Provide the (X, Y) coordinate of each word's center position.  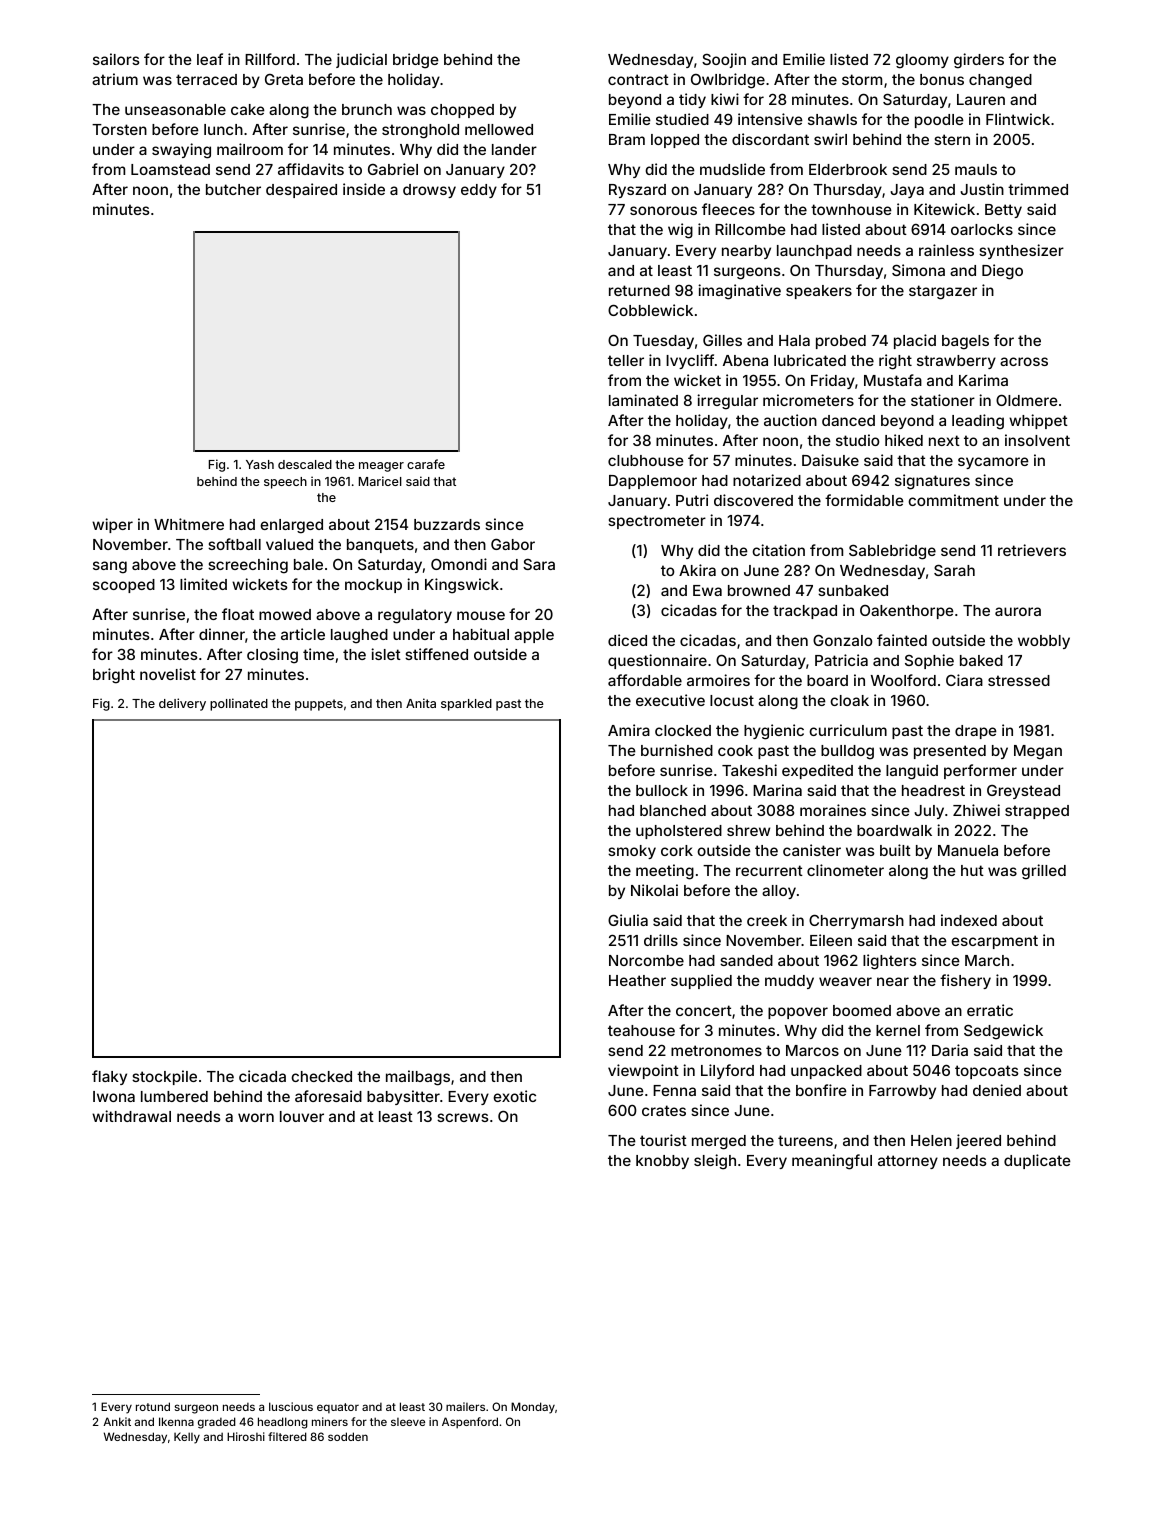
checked (321, 1076)
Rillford (270, 59)
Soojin (724, 60)
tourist (663, 1140)
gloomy (922, 61)
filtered (287, 1436)
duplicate (1037, 1161)
